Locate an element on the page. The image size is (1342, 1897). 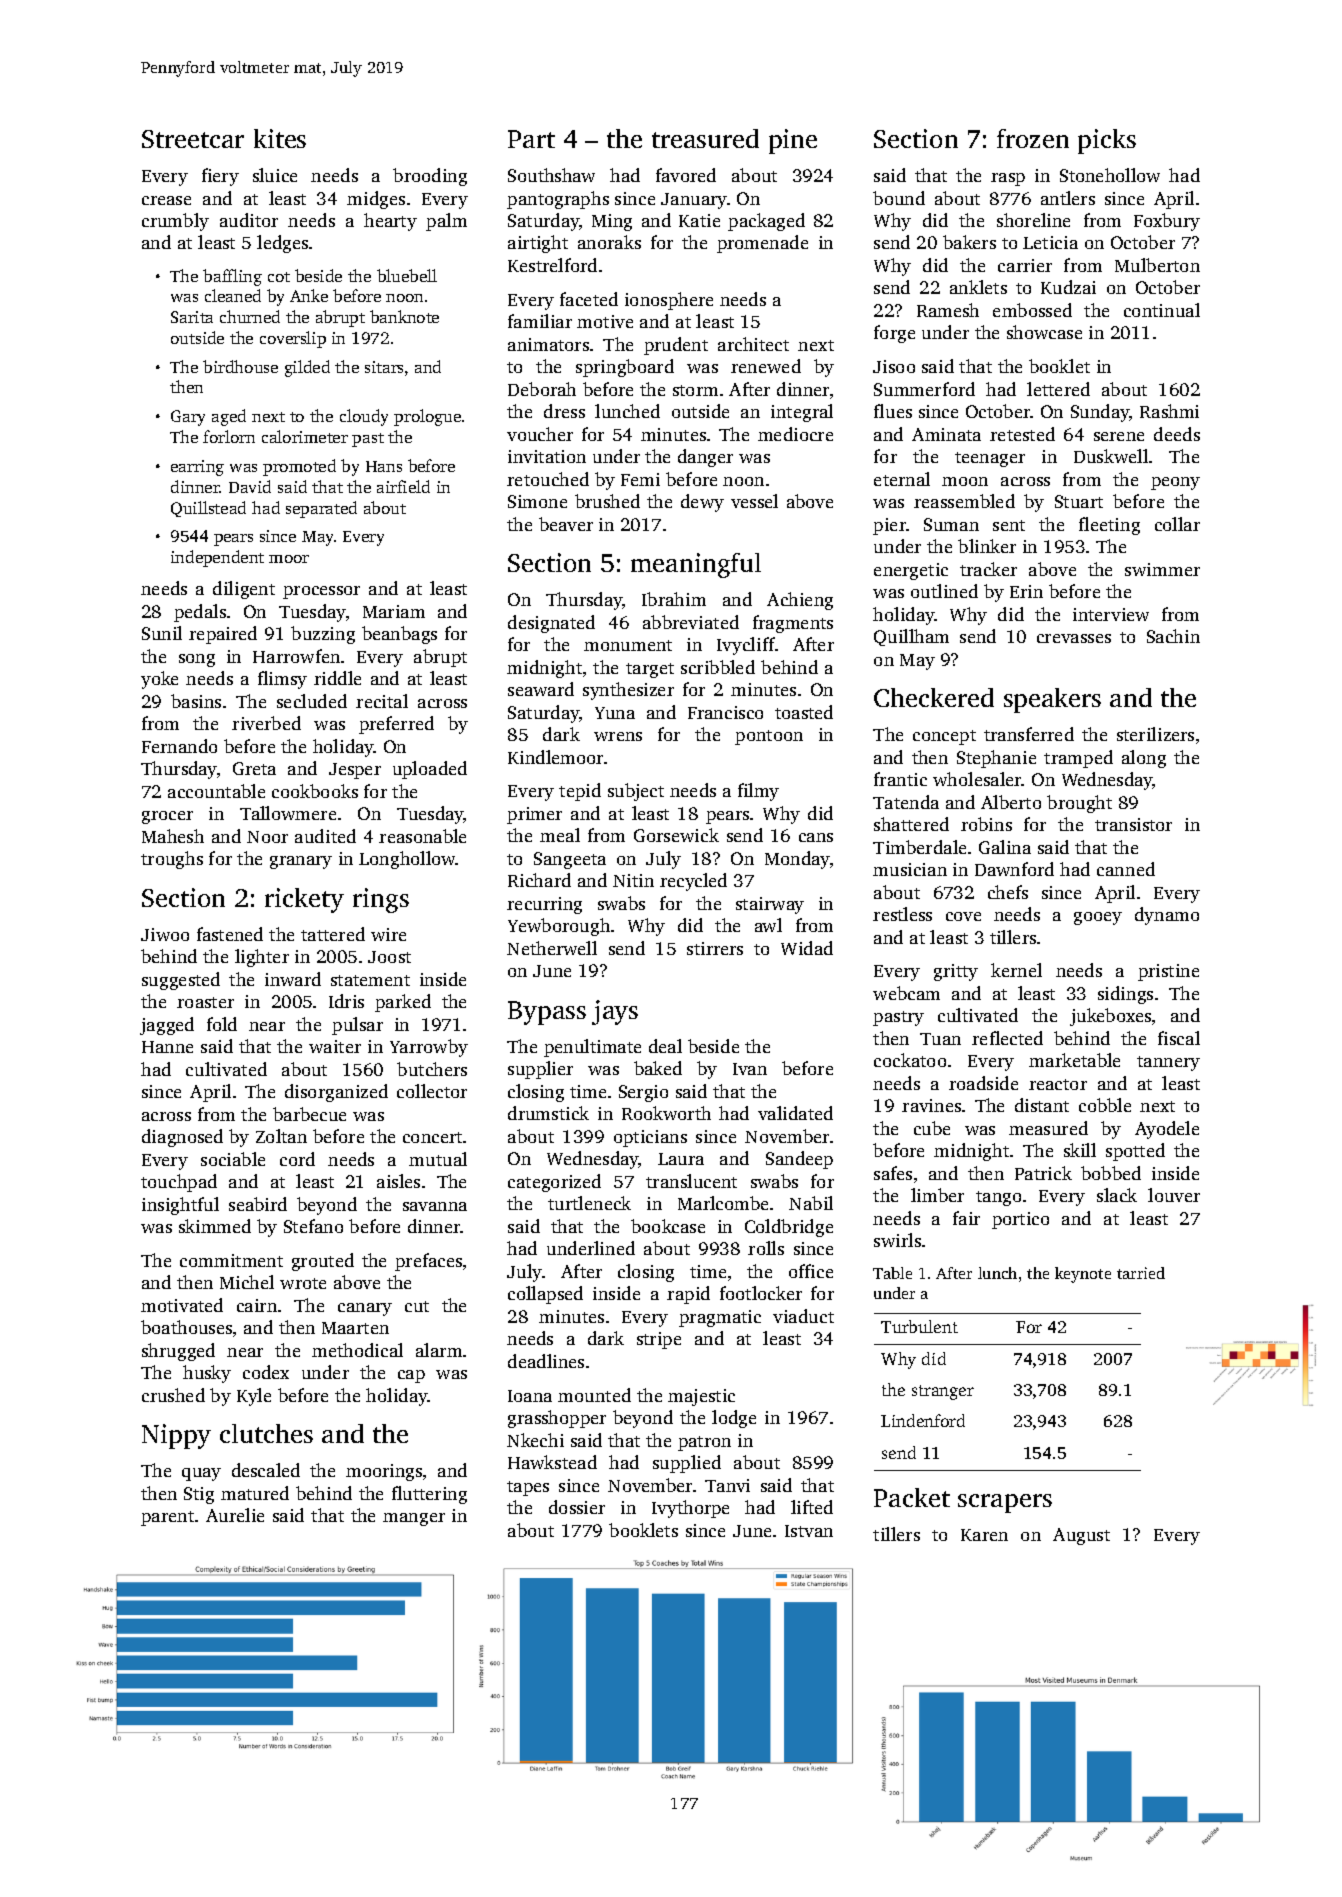
pine is located at coordinates (793, 141).
